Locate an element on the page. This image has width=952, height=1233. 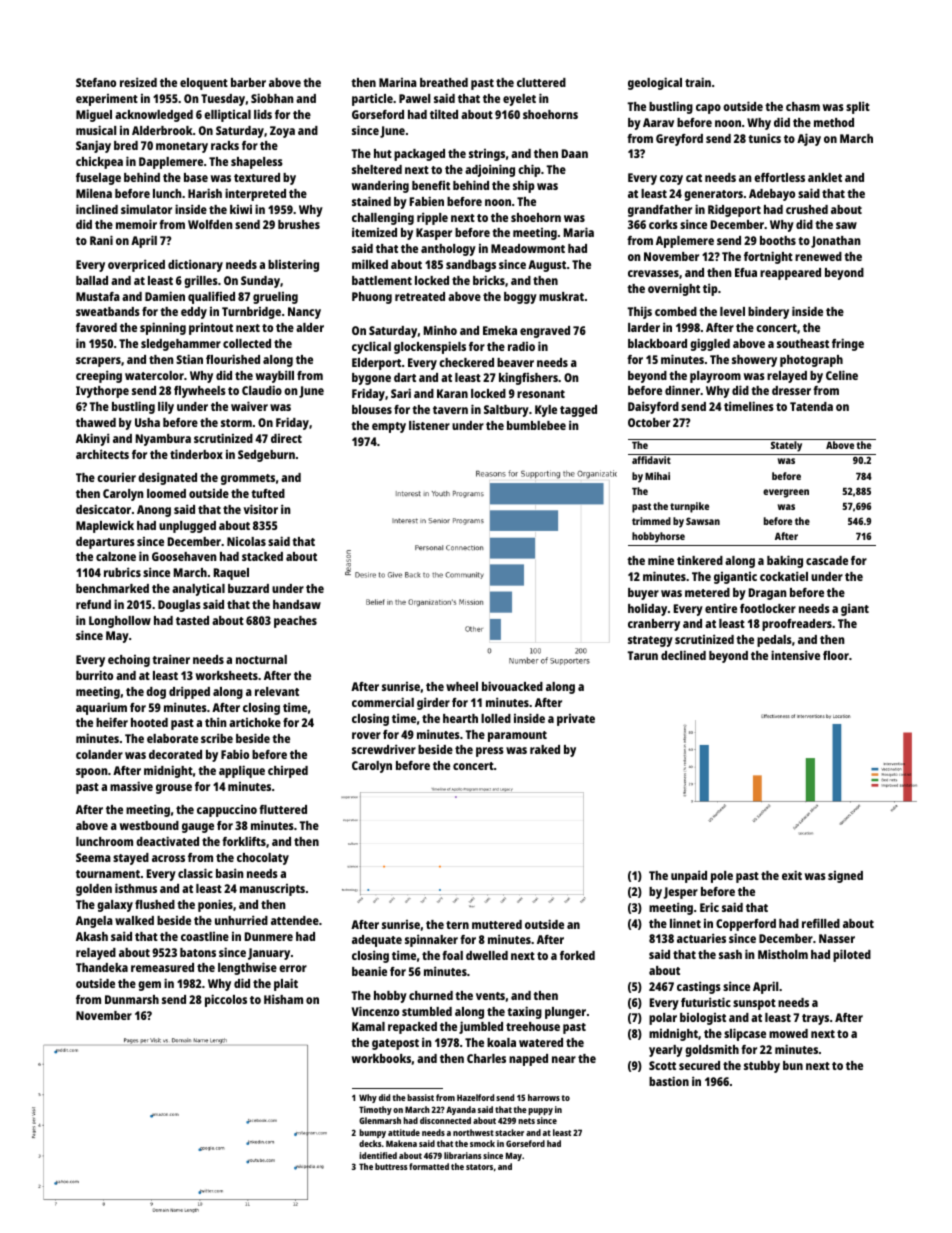
Rani is located at coordinates (101, 240).
